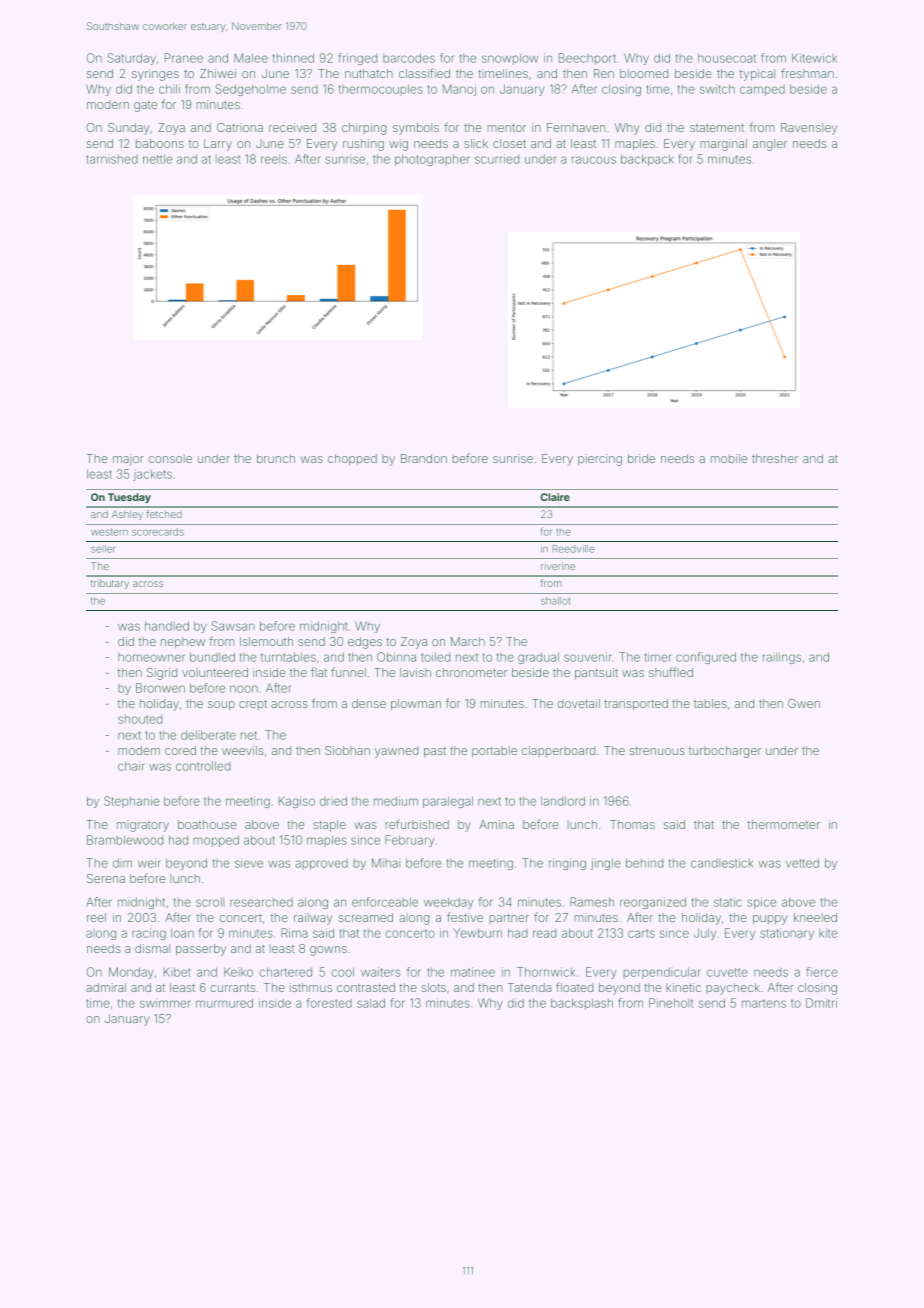  I want to click on freshman, so click(807, 73).
